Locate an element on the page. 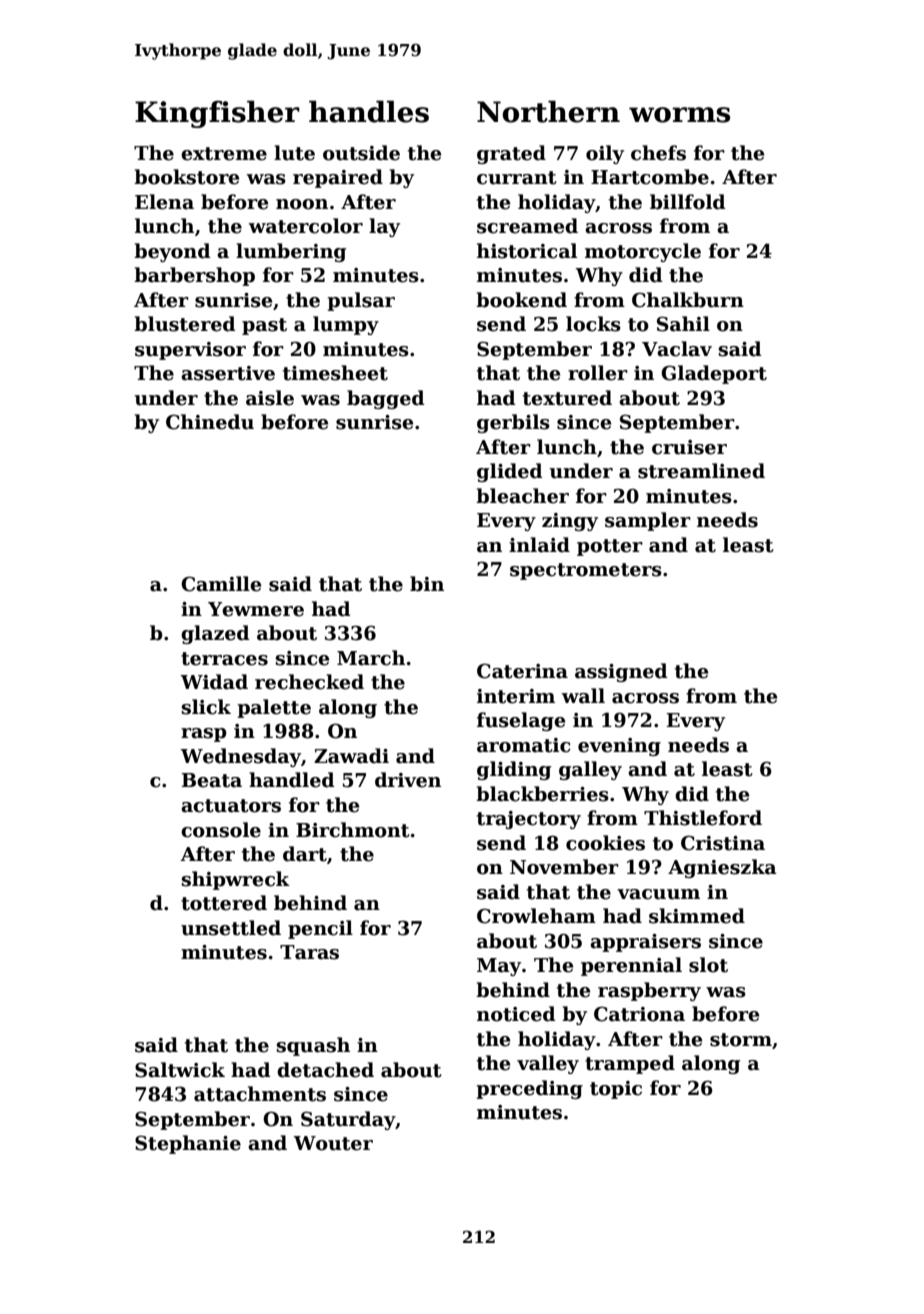 Image resolution: width=924 pixels, height=1314 pixels. Crowleham is located at coordinates (536, 916).
